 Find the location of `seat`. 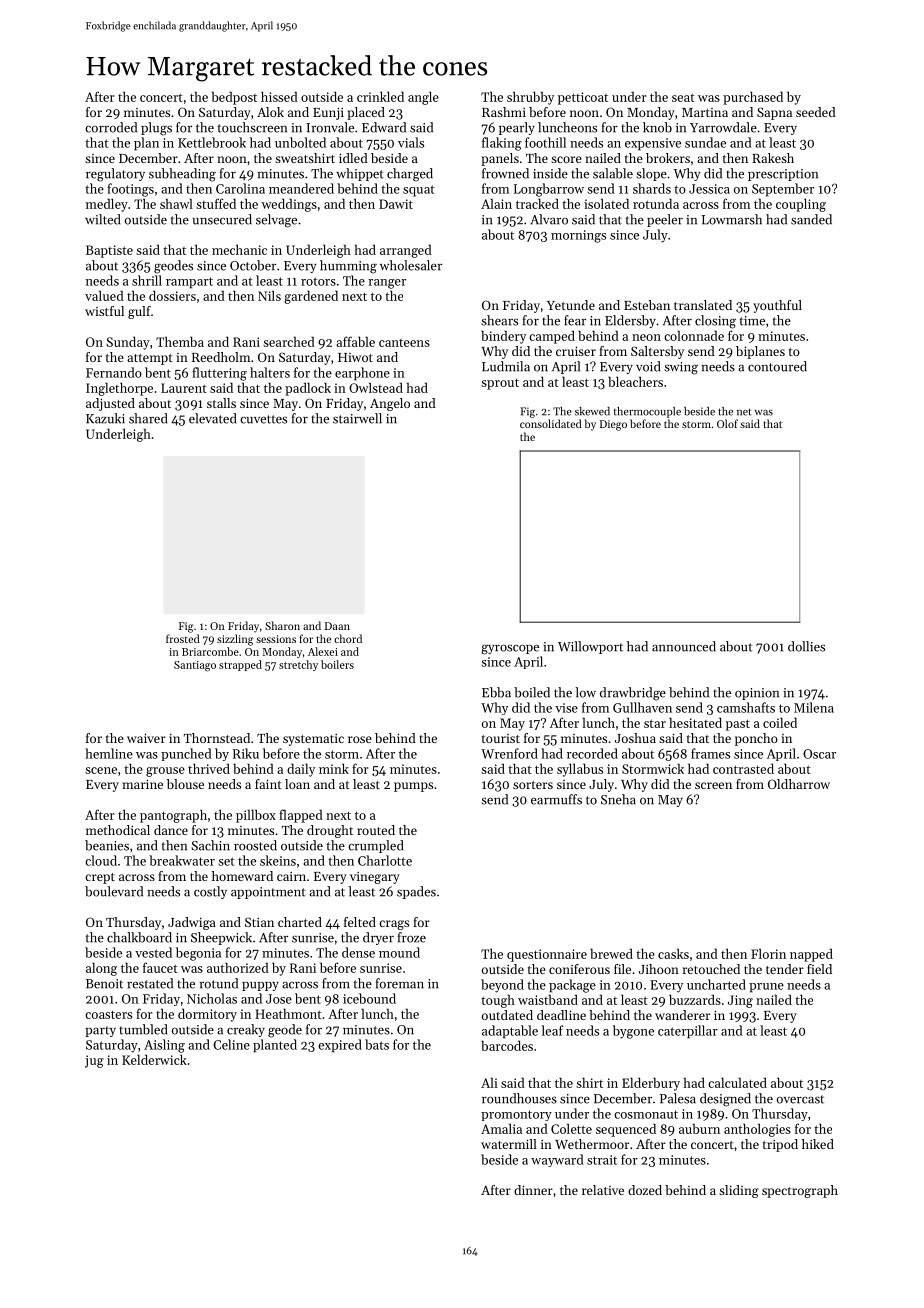

seat is located at coordinates (683, 97).
